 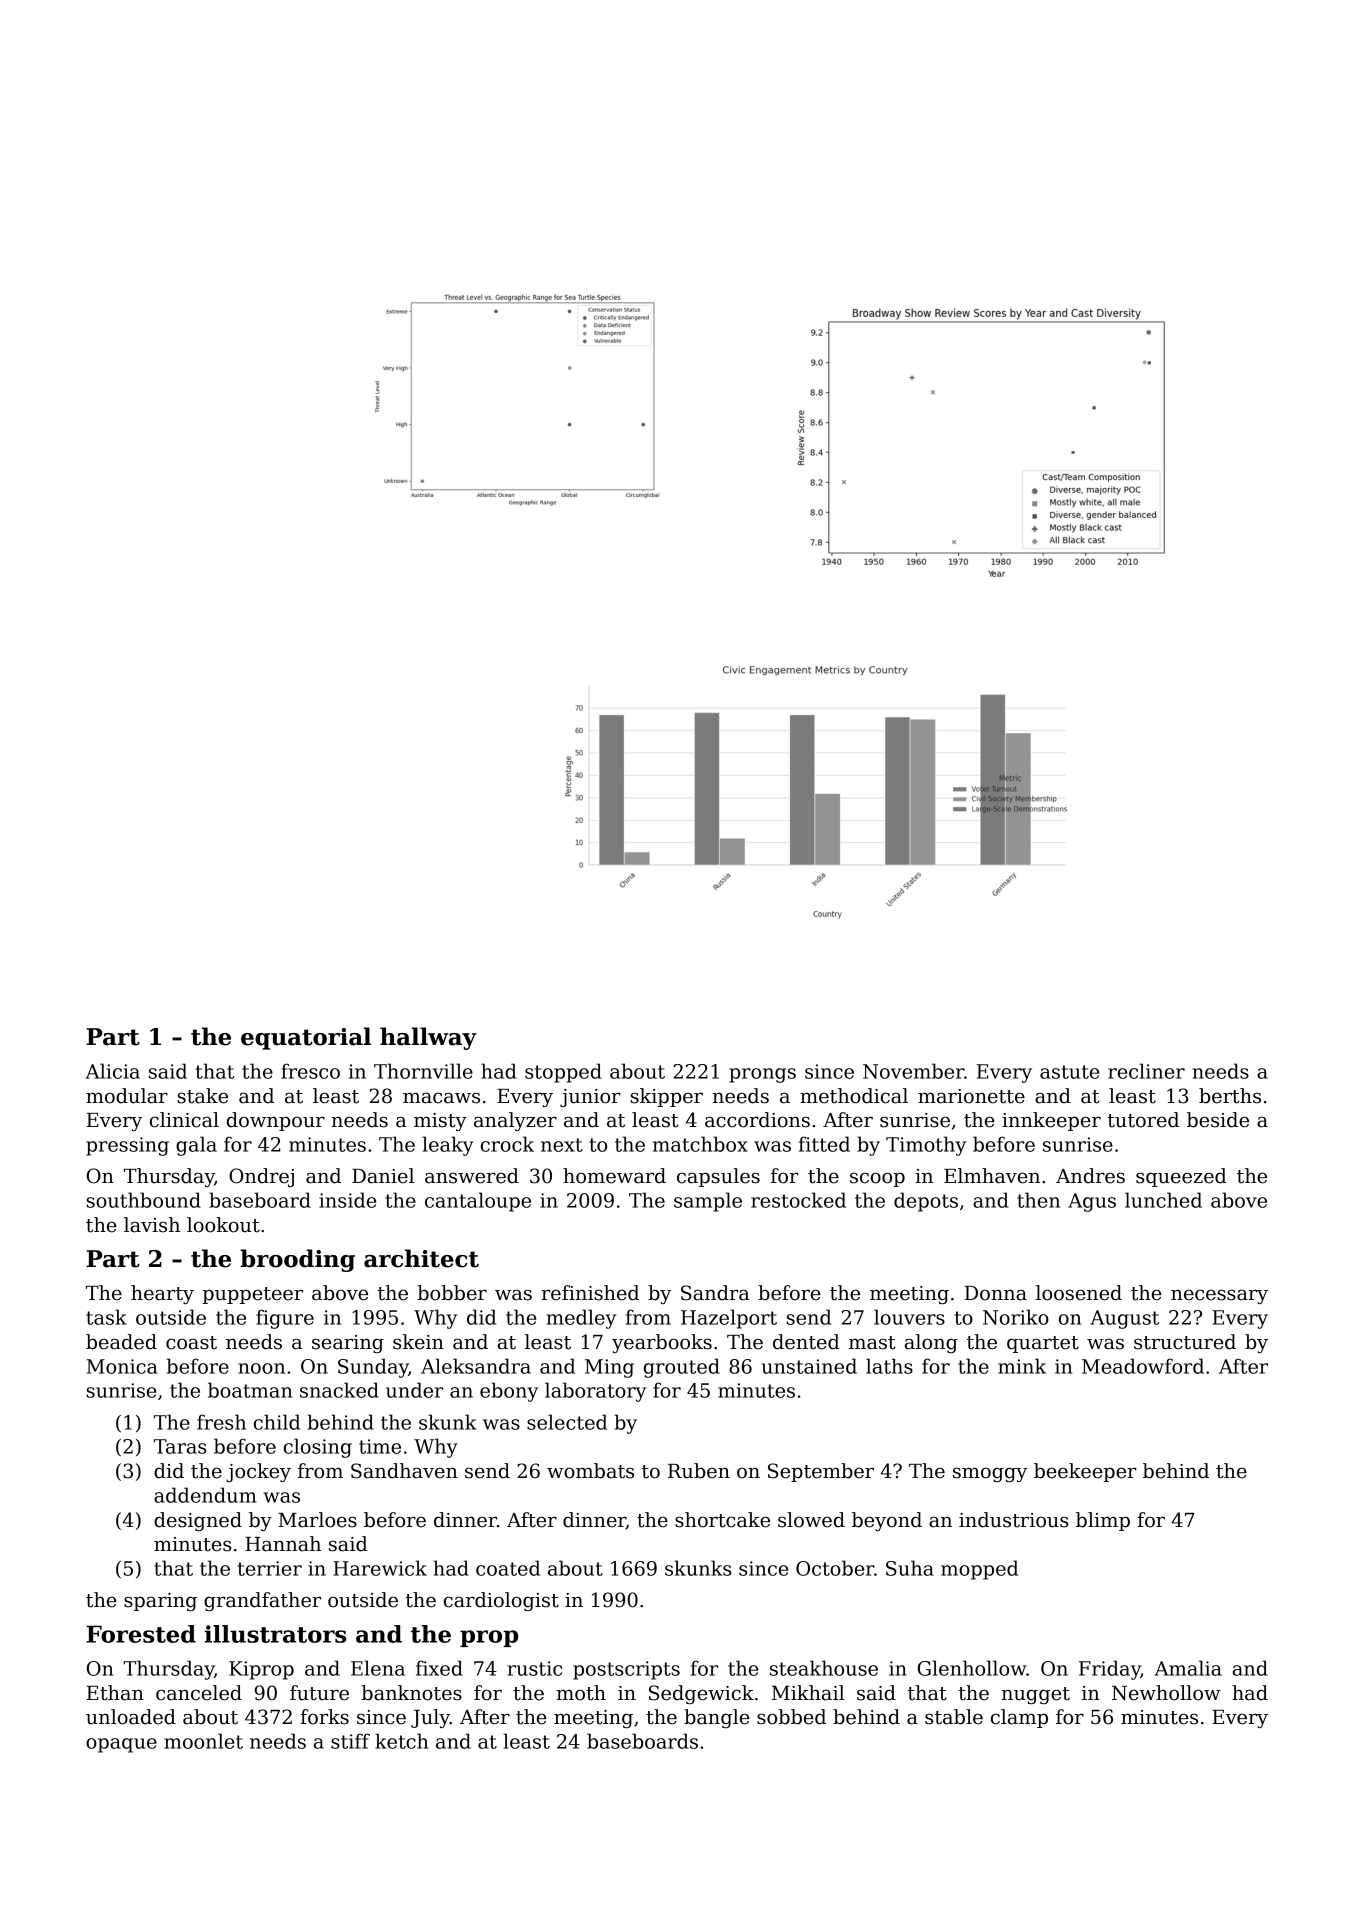 I want to click on clamp, so click(x=1019, y=1718).
